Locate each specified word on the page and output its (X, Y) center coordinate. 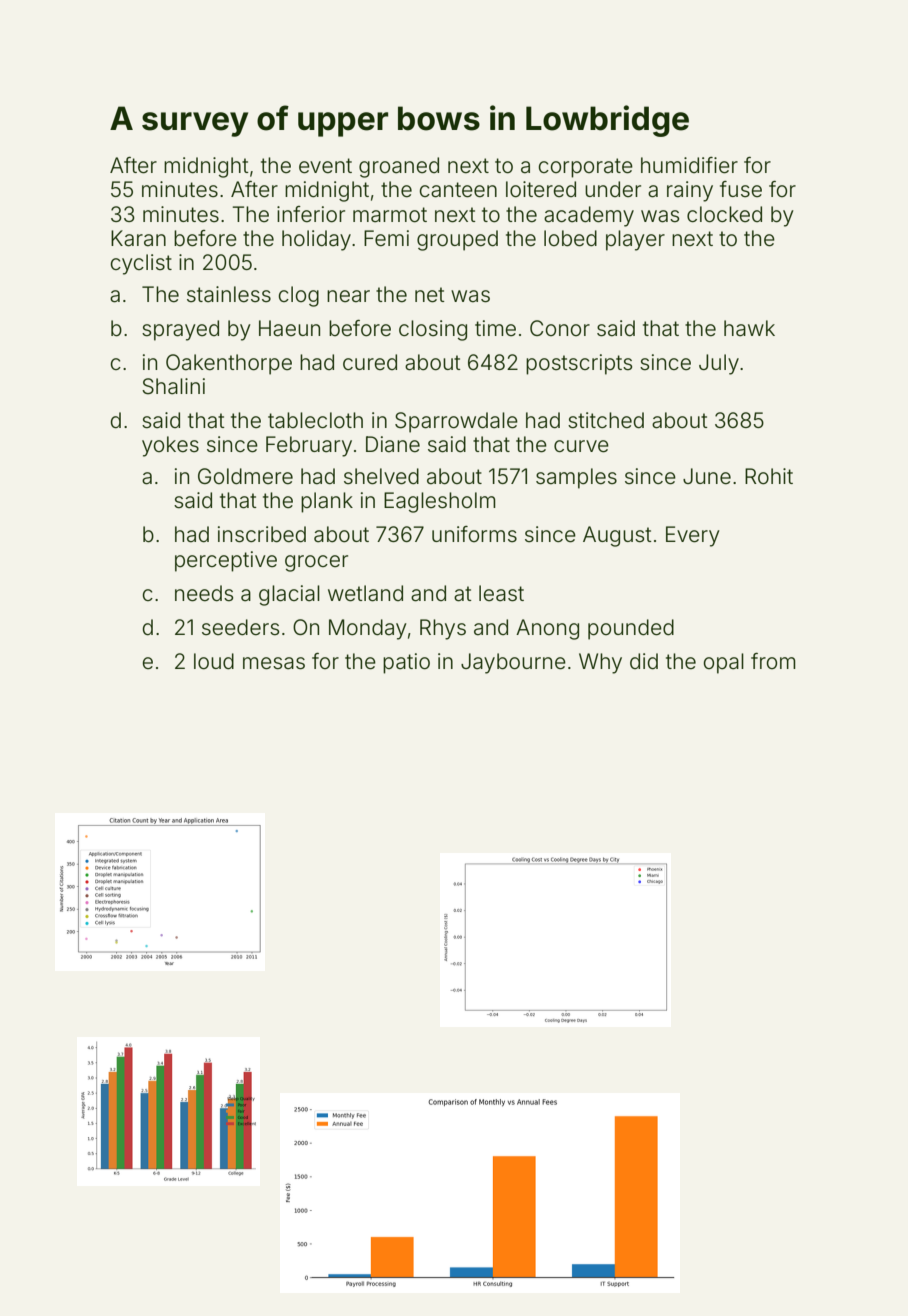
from (773, 661)
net (430, 295)
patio (406, 663)
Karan (138, 238)
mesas (274, 663)
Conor (560, 328)
